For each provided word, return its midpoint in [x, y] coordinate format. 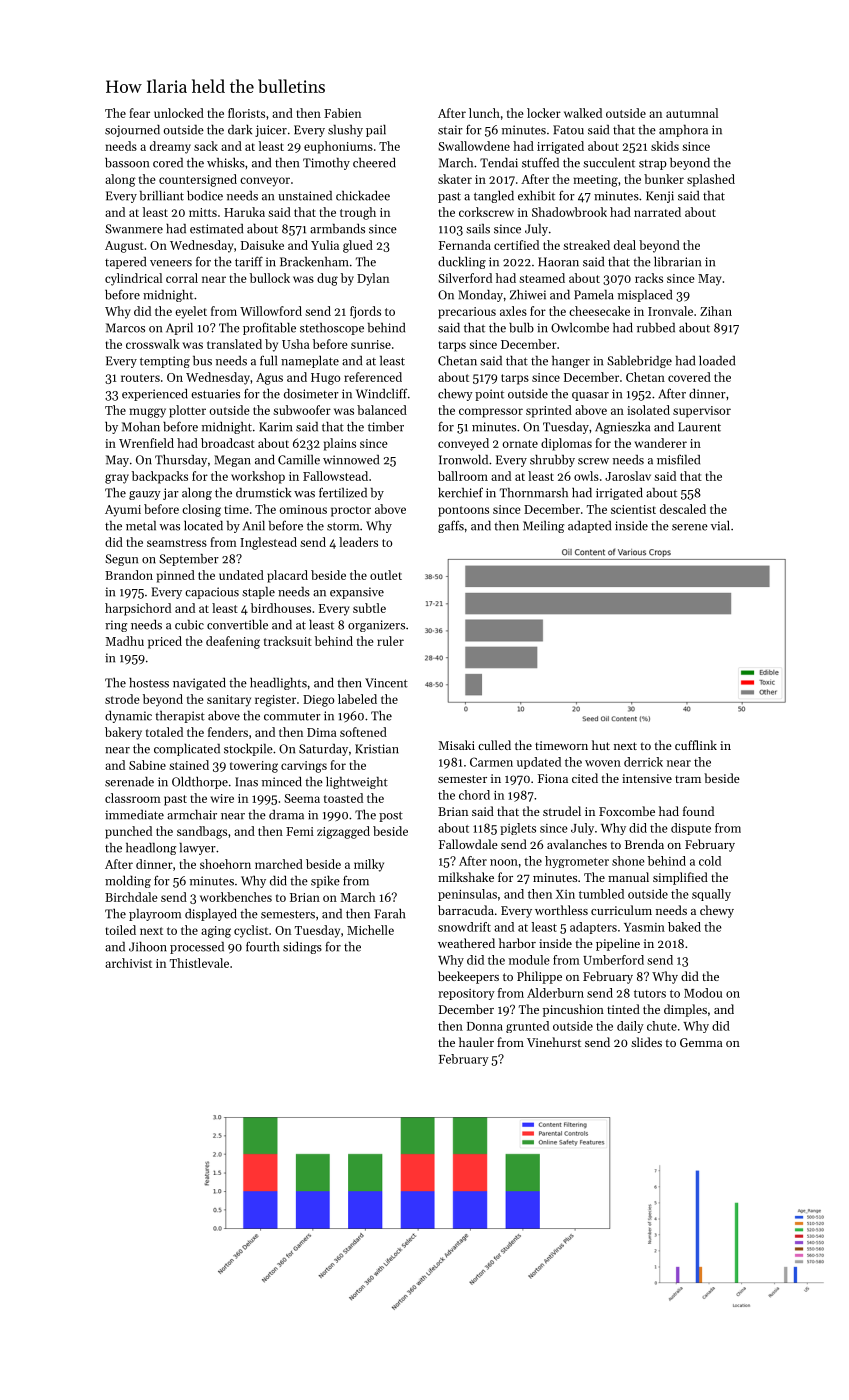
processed [197, 948]
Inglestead [268, 543]
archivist [128, 963]
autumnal [692, 113]
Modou [703, 993]
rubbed [656, 328]
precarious [467, 313]
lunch [484, 113]
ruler [390, 641]
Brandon [129, 575]
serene [690, 527]
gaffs [451, 526]
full [268, 360]
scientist [633, 509]
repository [466, 994]
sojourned [132, 131]
